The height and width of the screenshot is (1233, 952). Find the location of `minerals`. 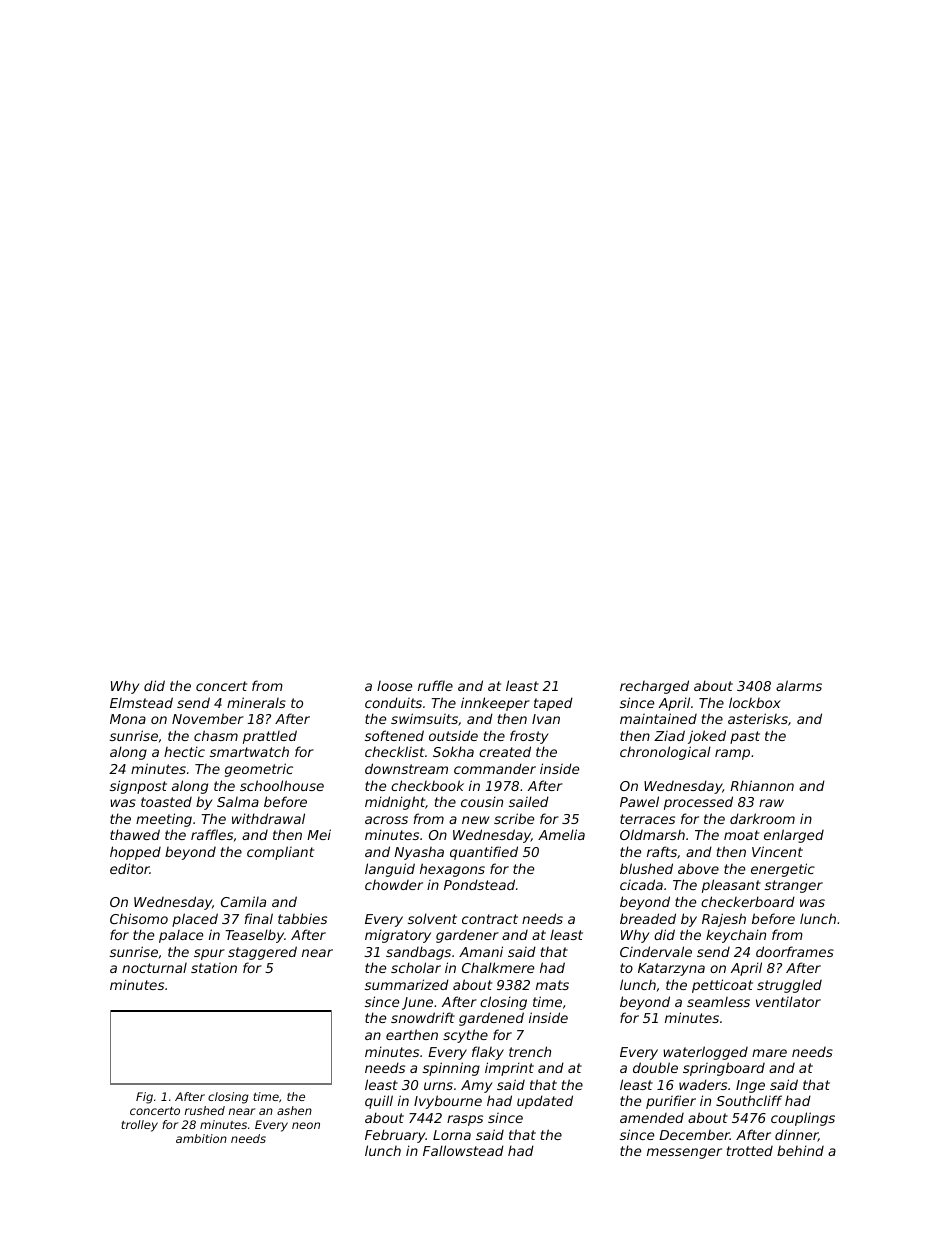

minerals is located at coordinates (256, 702).
